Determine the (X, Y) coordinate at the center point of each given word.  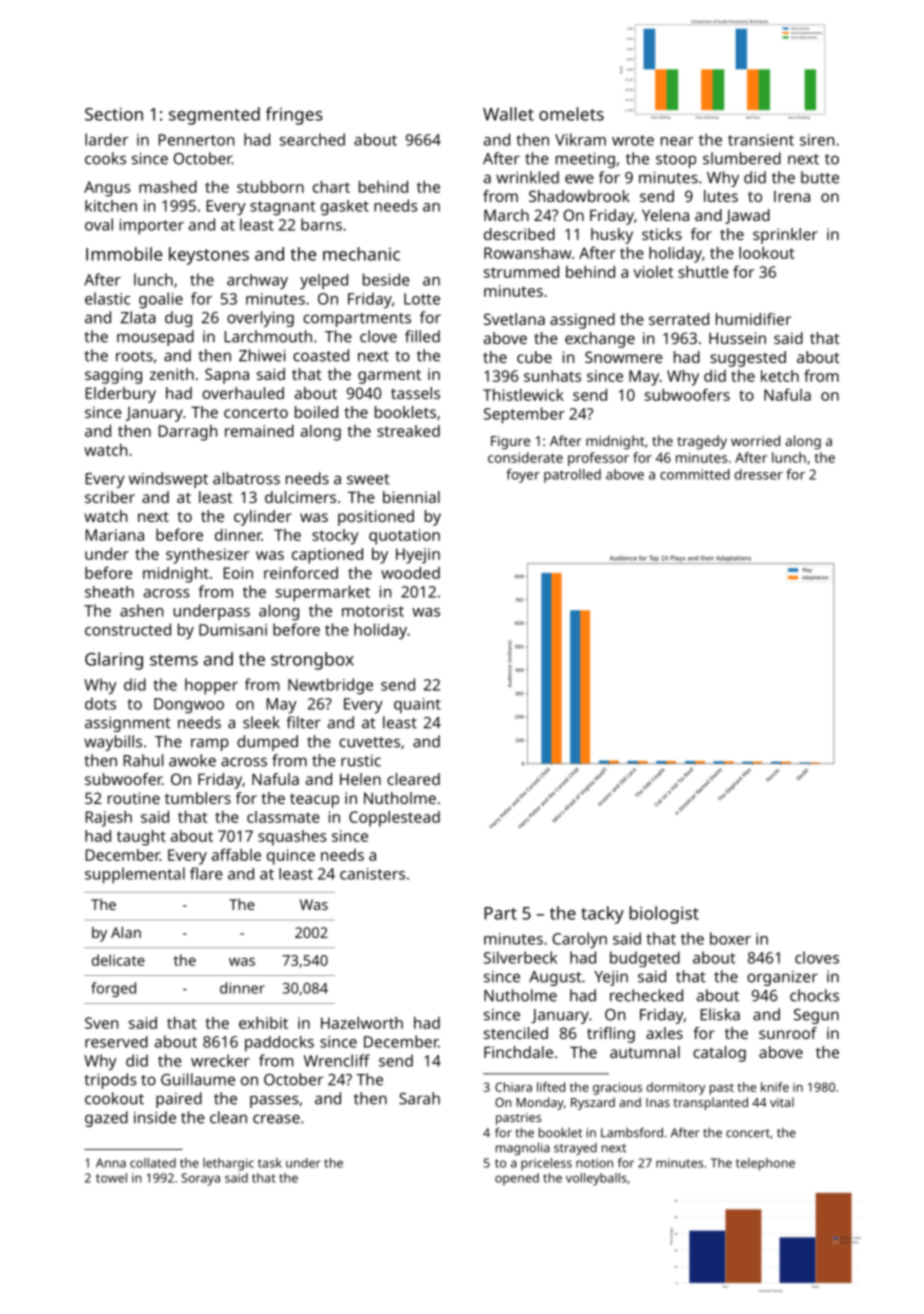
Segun (816, 1016)
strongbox (312, 661)
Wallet (508, 114)
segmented (214, 116)
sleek (261, 722)
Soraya (200, 1179)
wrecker (220, 1060)
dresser (759, 474)
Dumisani (233, 630)
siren (817, 140)
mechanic (361, 254)
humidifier (753, 319)
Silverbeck (520, 957)
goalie (161, 300)
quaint (417, 705)
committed (695, 474)
